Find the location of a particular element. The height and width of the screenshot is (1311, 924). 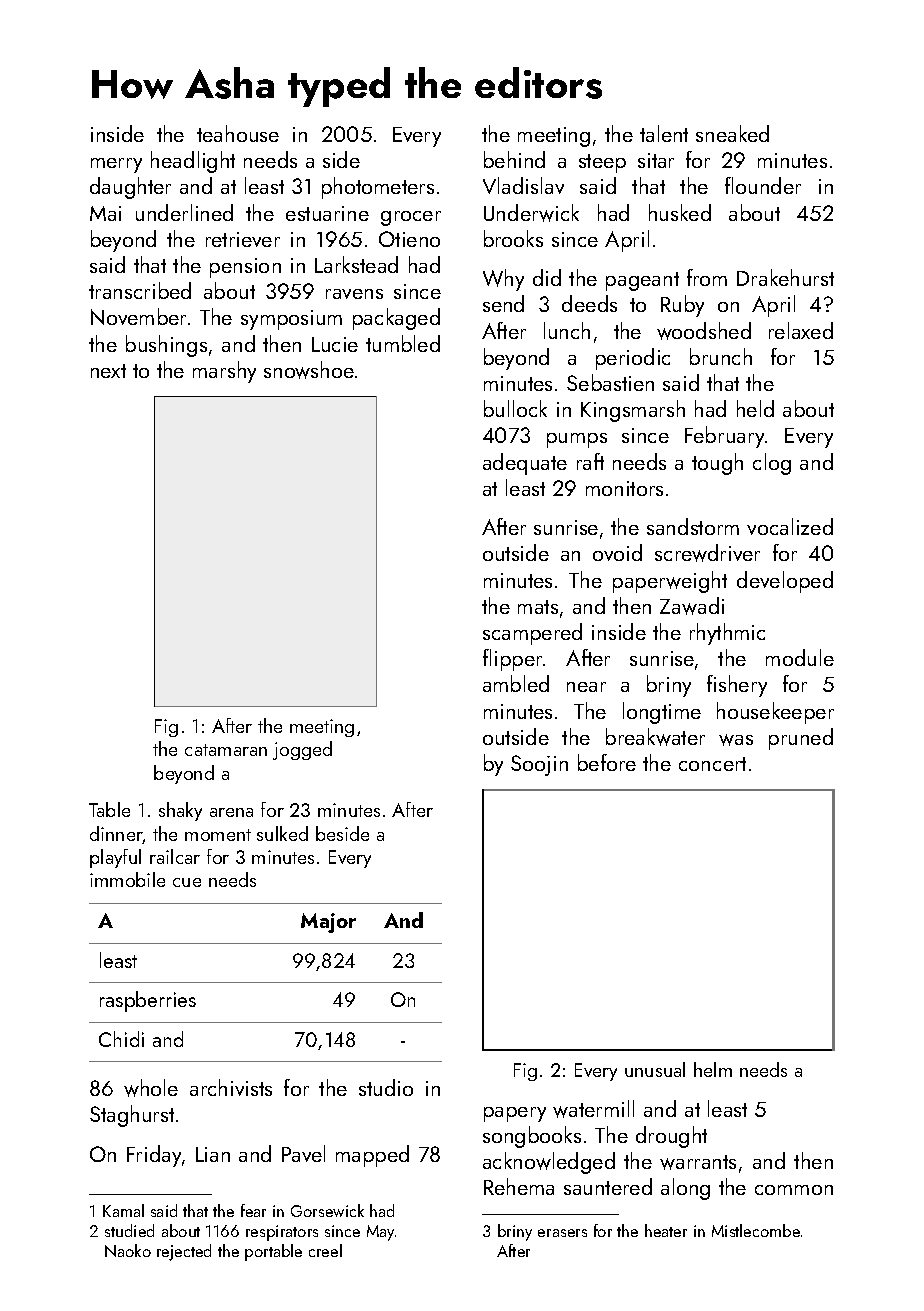

talent is located at coordinates (664, 133).
